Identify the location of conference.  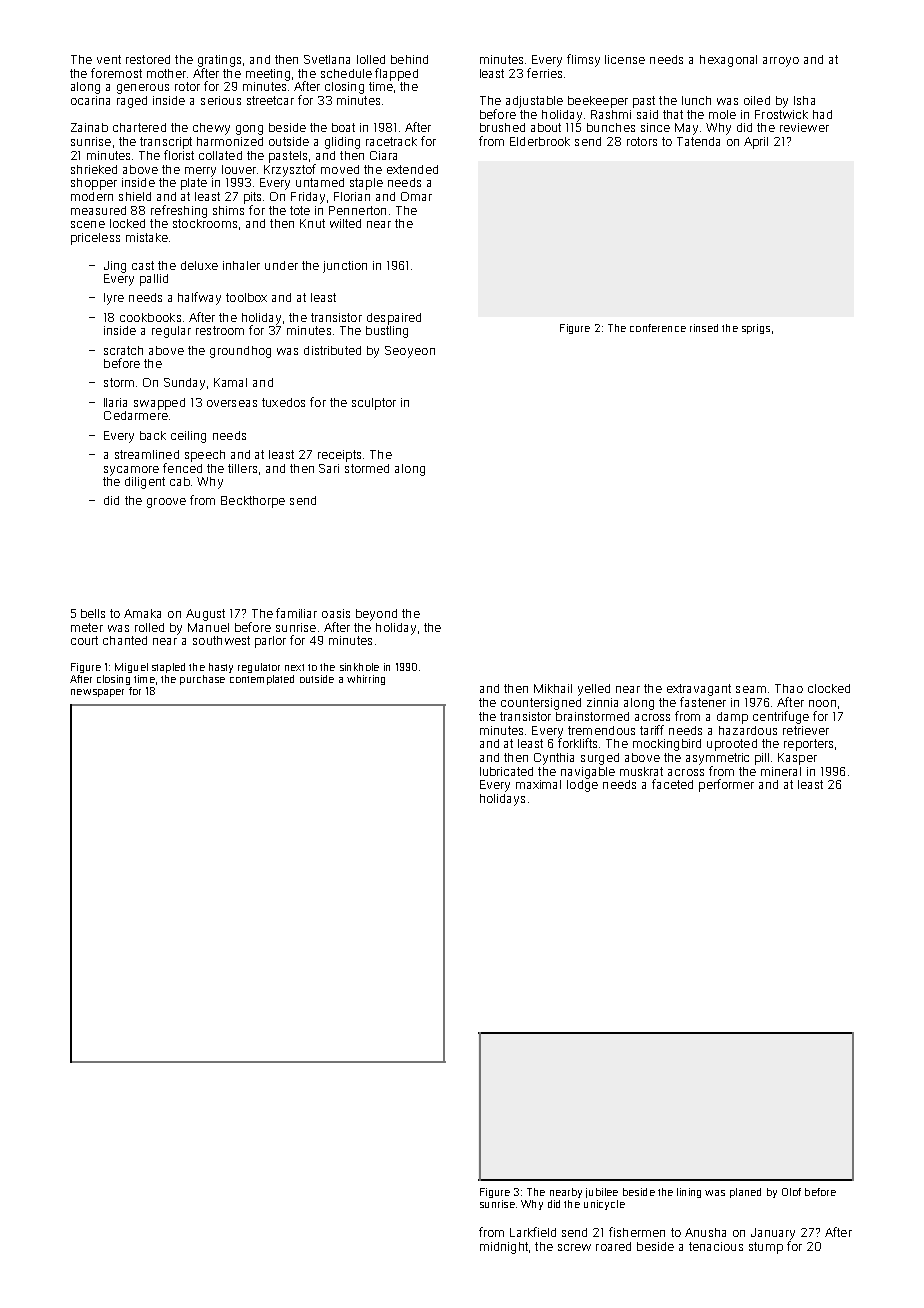
(658, 328).
